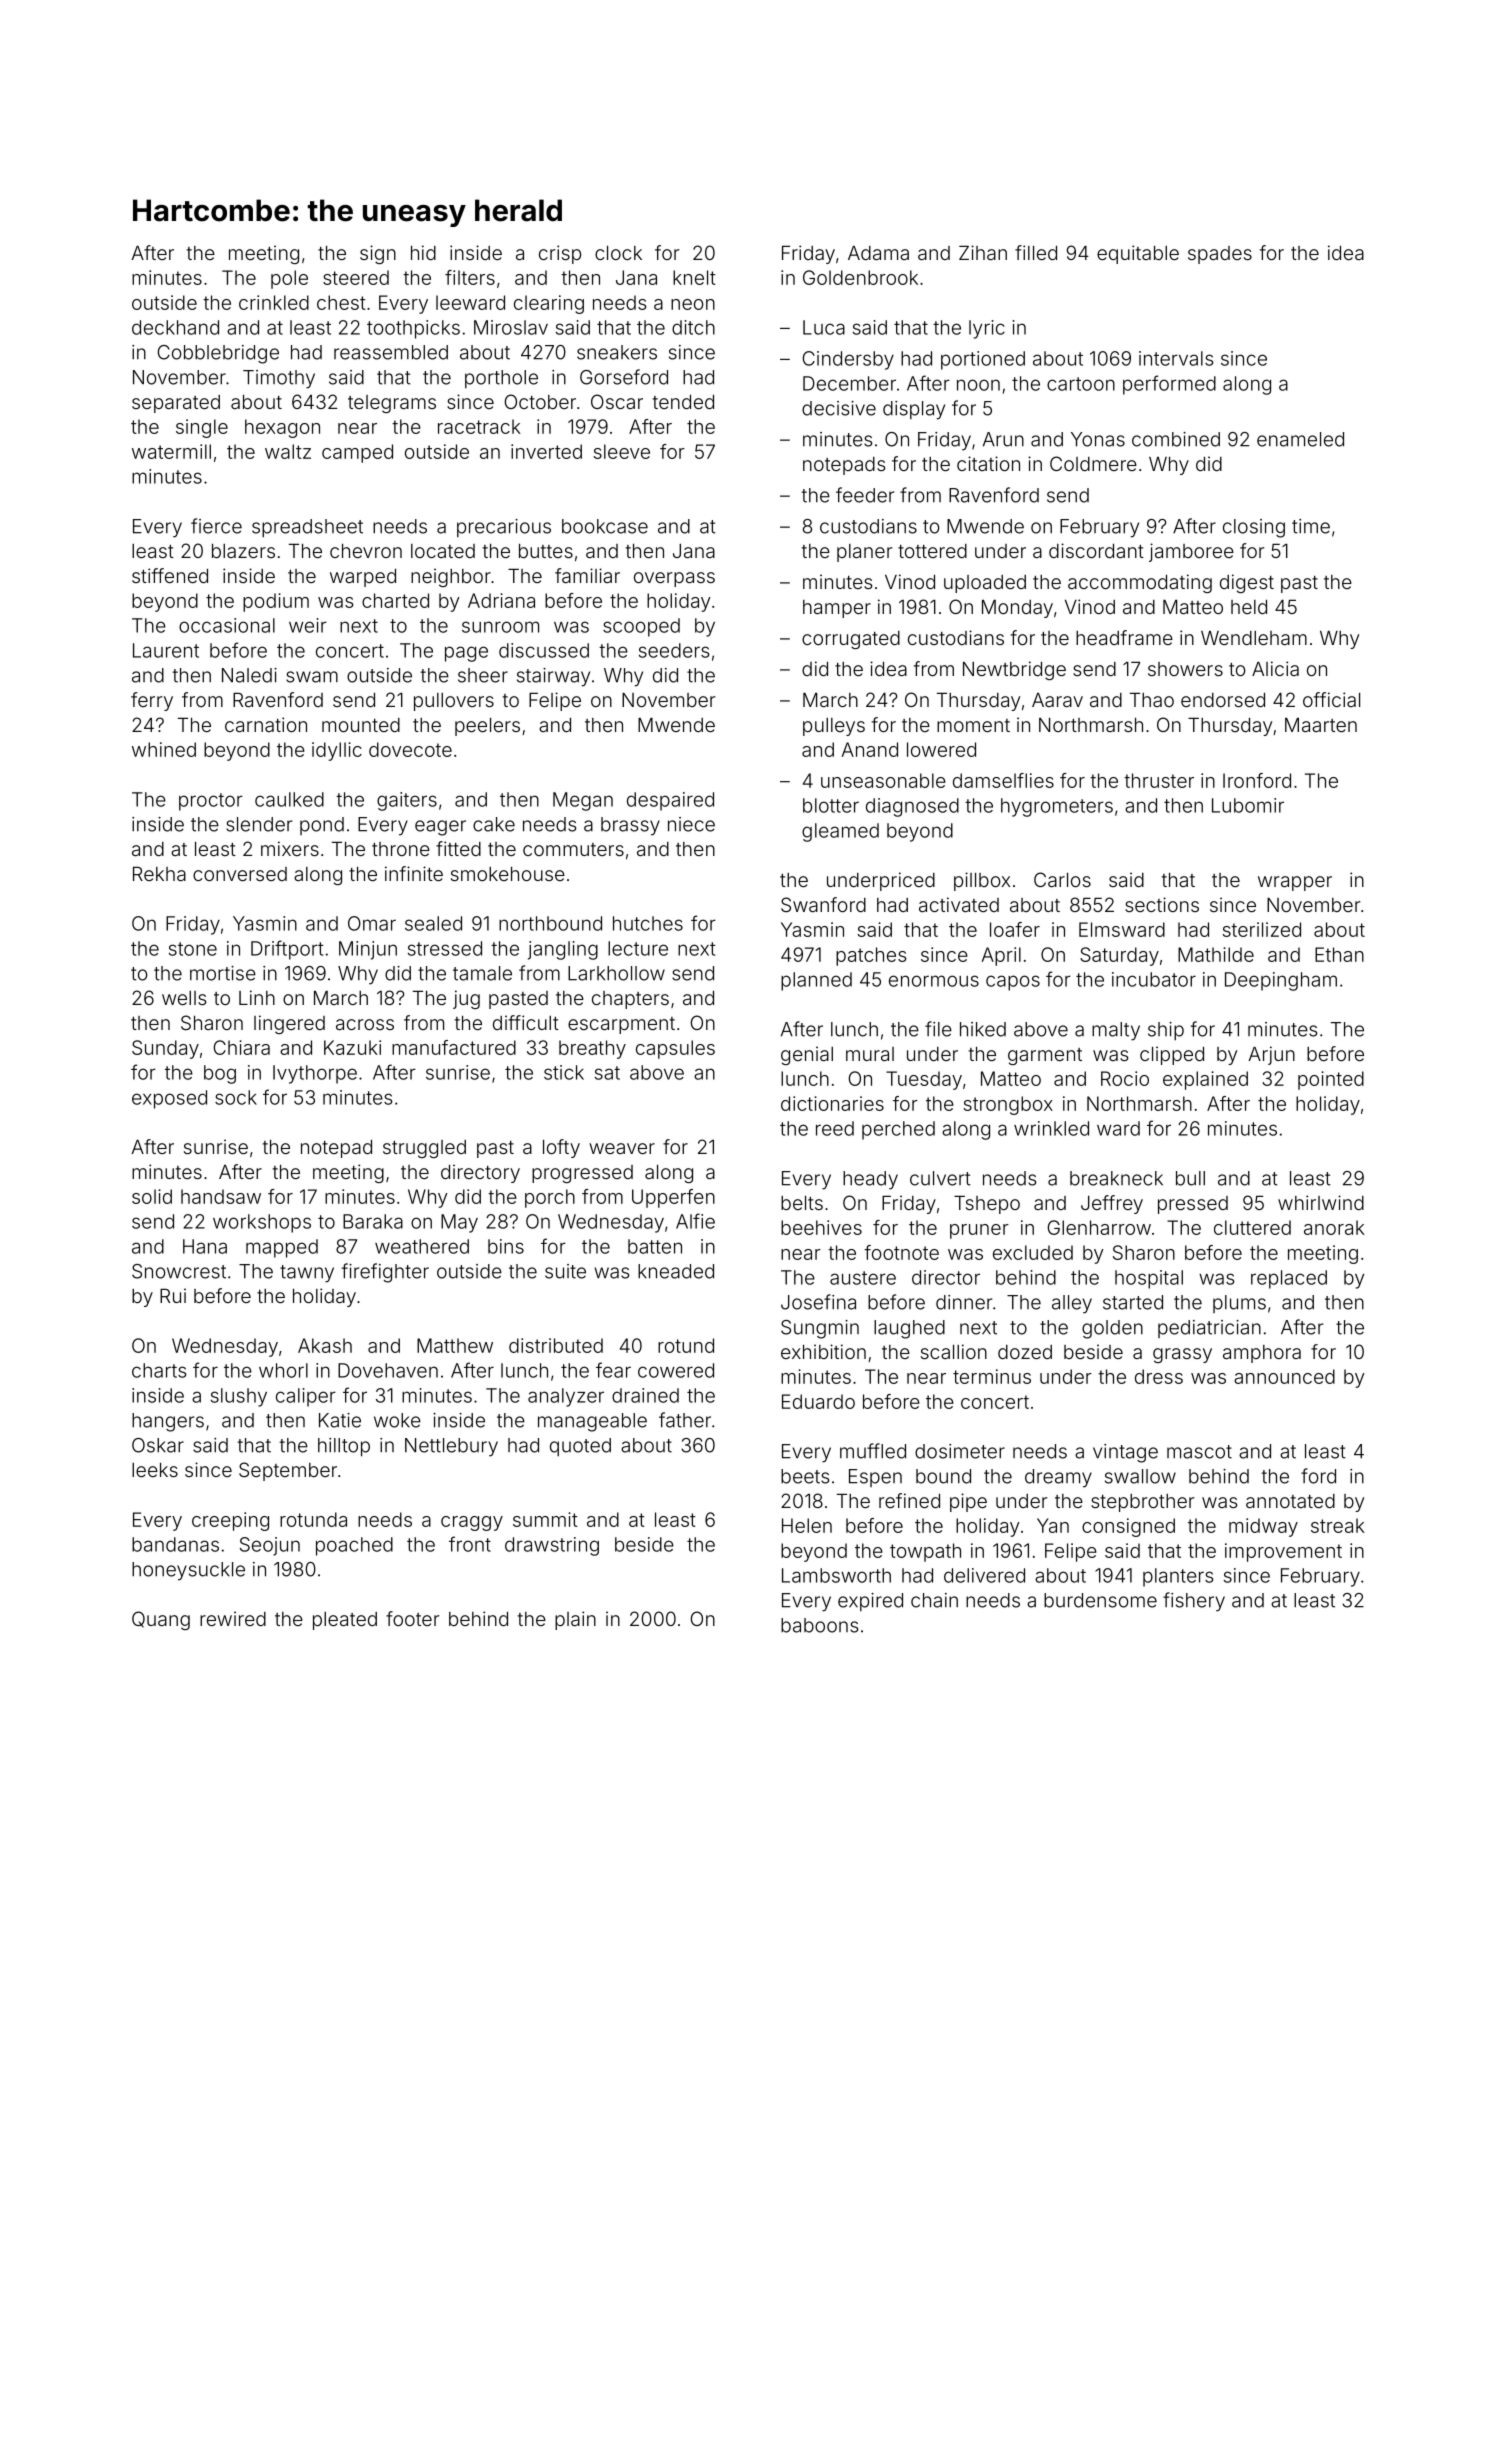  Describe the element at coordinates (345, 1621) in the document. I see `pleated` at that location.
